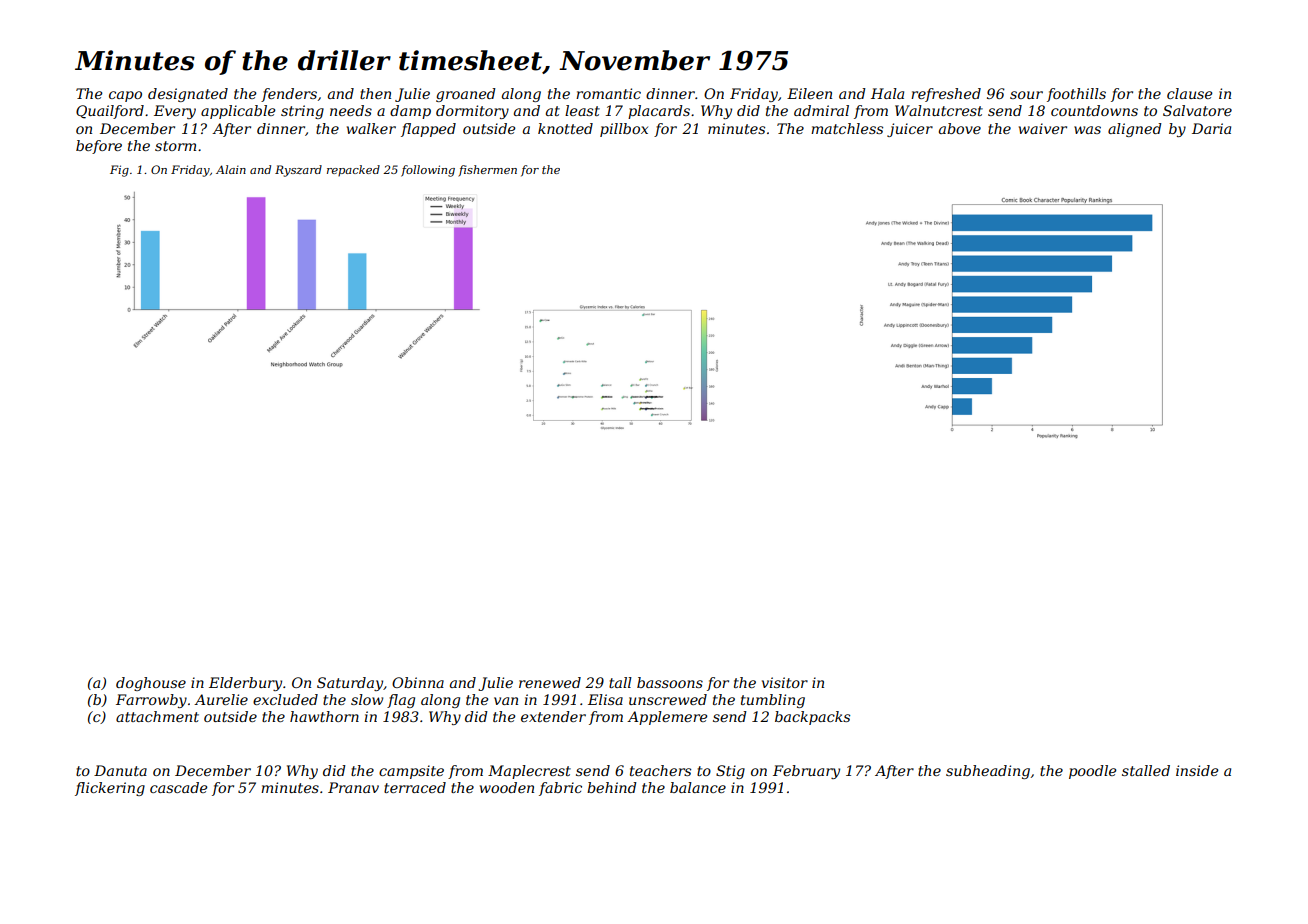 The image size is (1308, 924). What do you see at coordinates (157, 716) in the image?
I see `attachment` at bounding box center [157, 716].
